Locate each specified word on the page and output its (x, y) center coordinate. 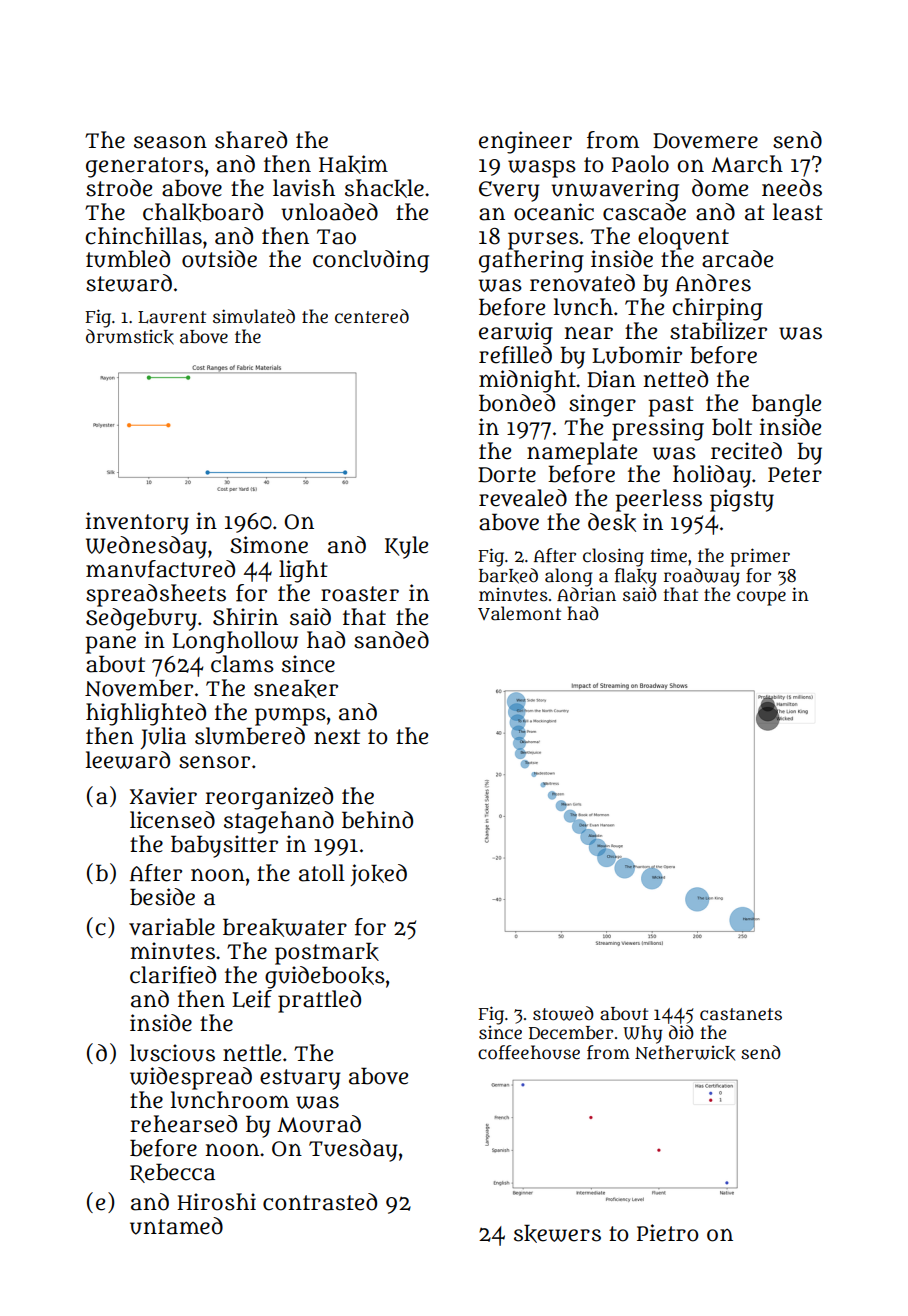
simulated (254, 316)
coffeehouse (529, 1052)
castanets (741, 1014)
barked (508, 576)
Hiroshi (216, 1202)
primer (760, 557)
